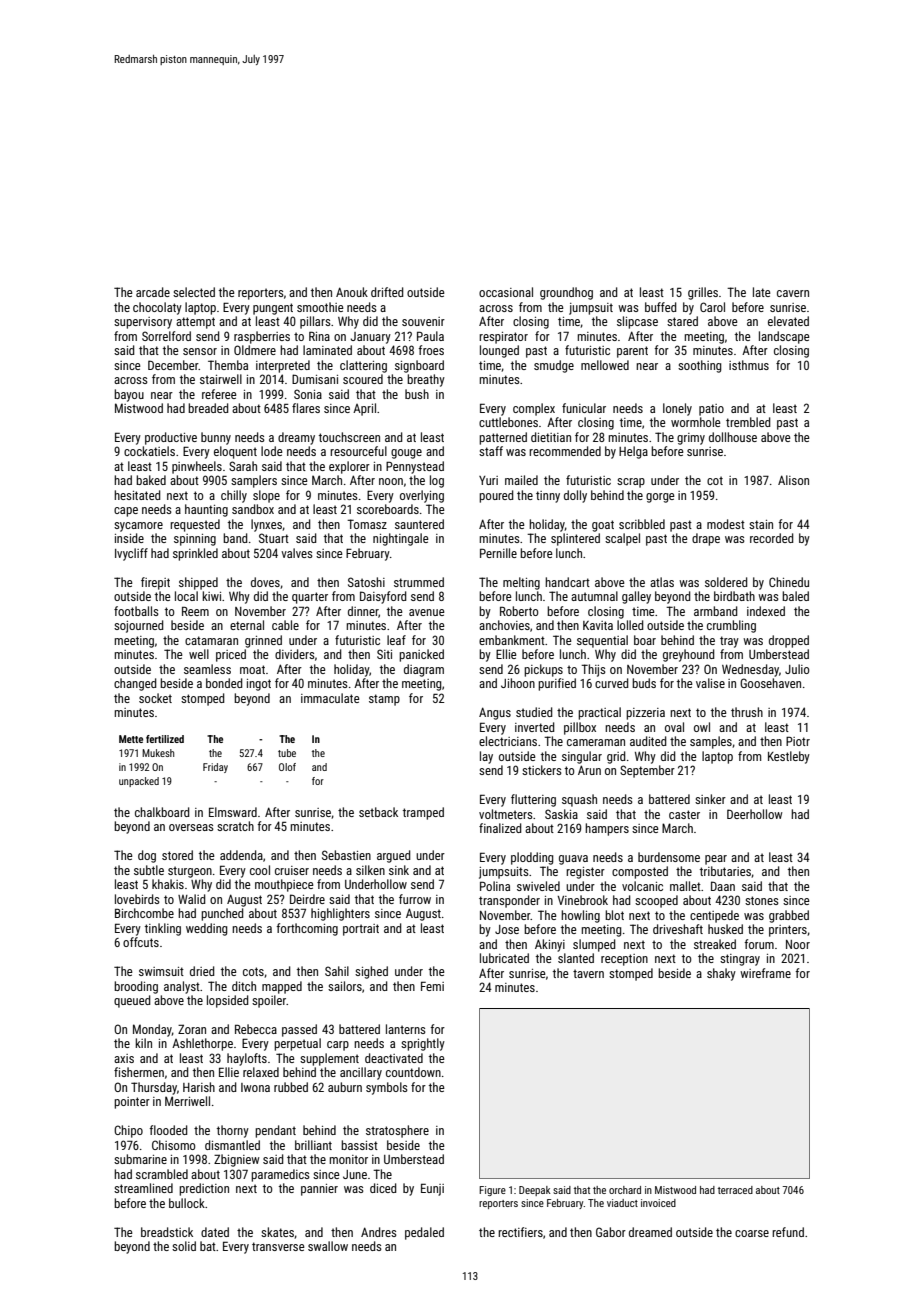  Describe the element at coordinates (423, 1044) in the screenshot. I see `sprightly` at that location.
